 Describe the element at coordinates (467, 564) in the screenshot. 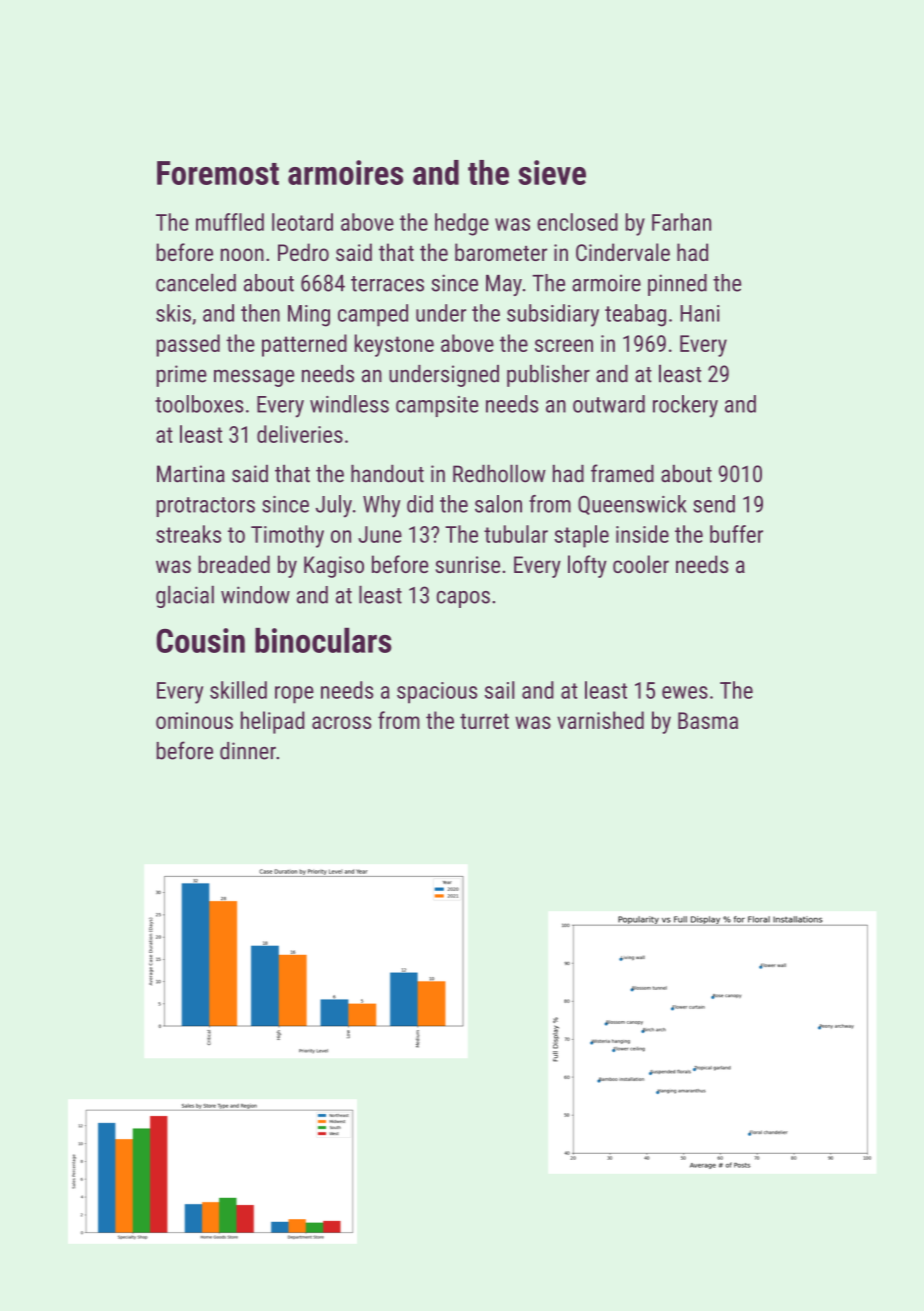

I see `sunrise` at that location.
